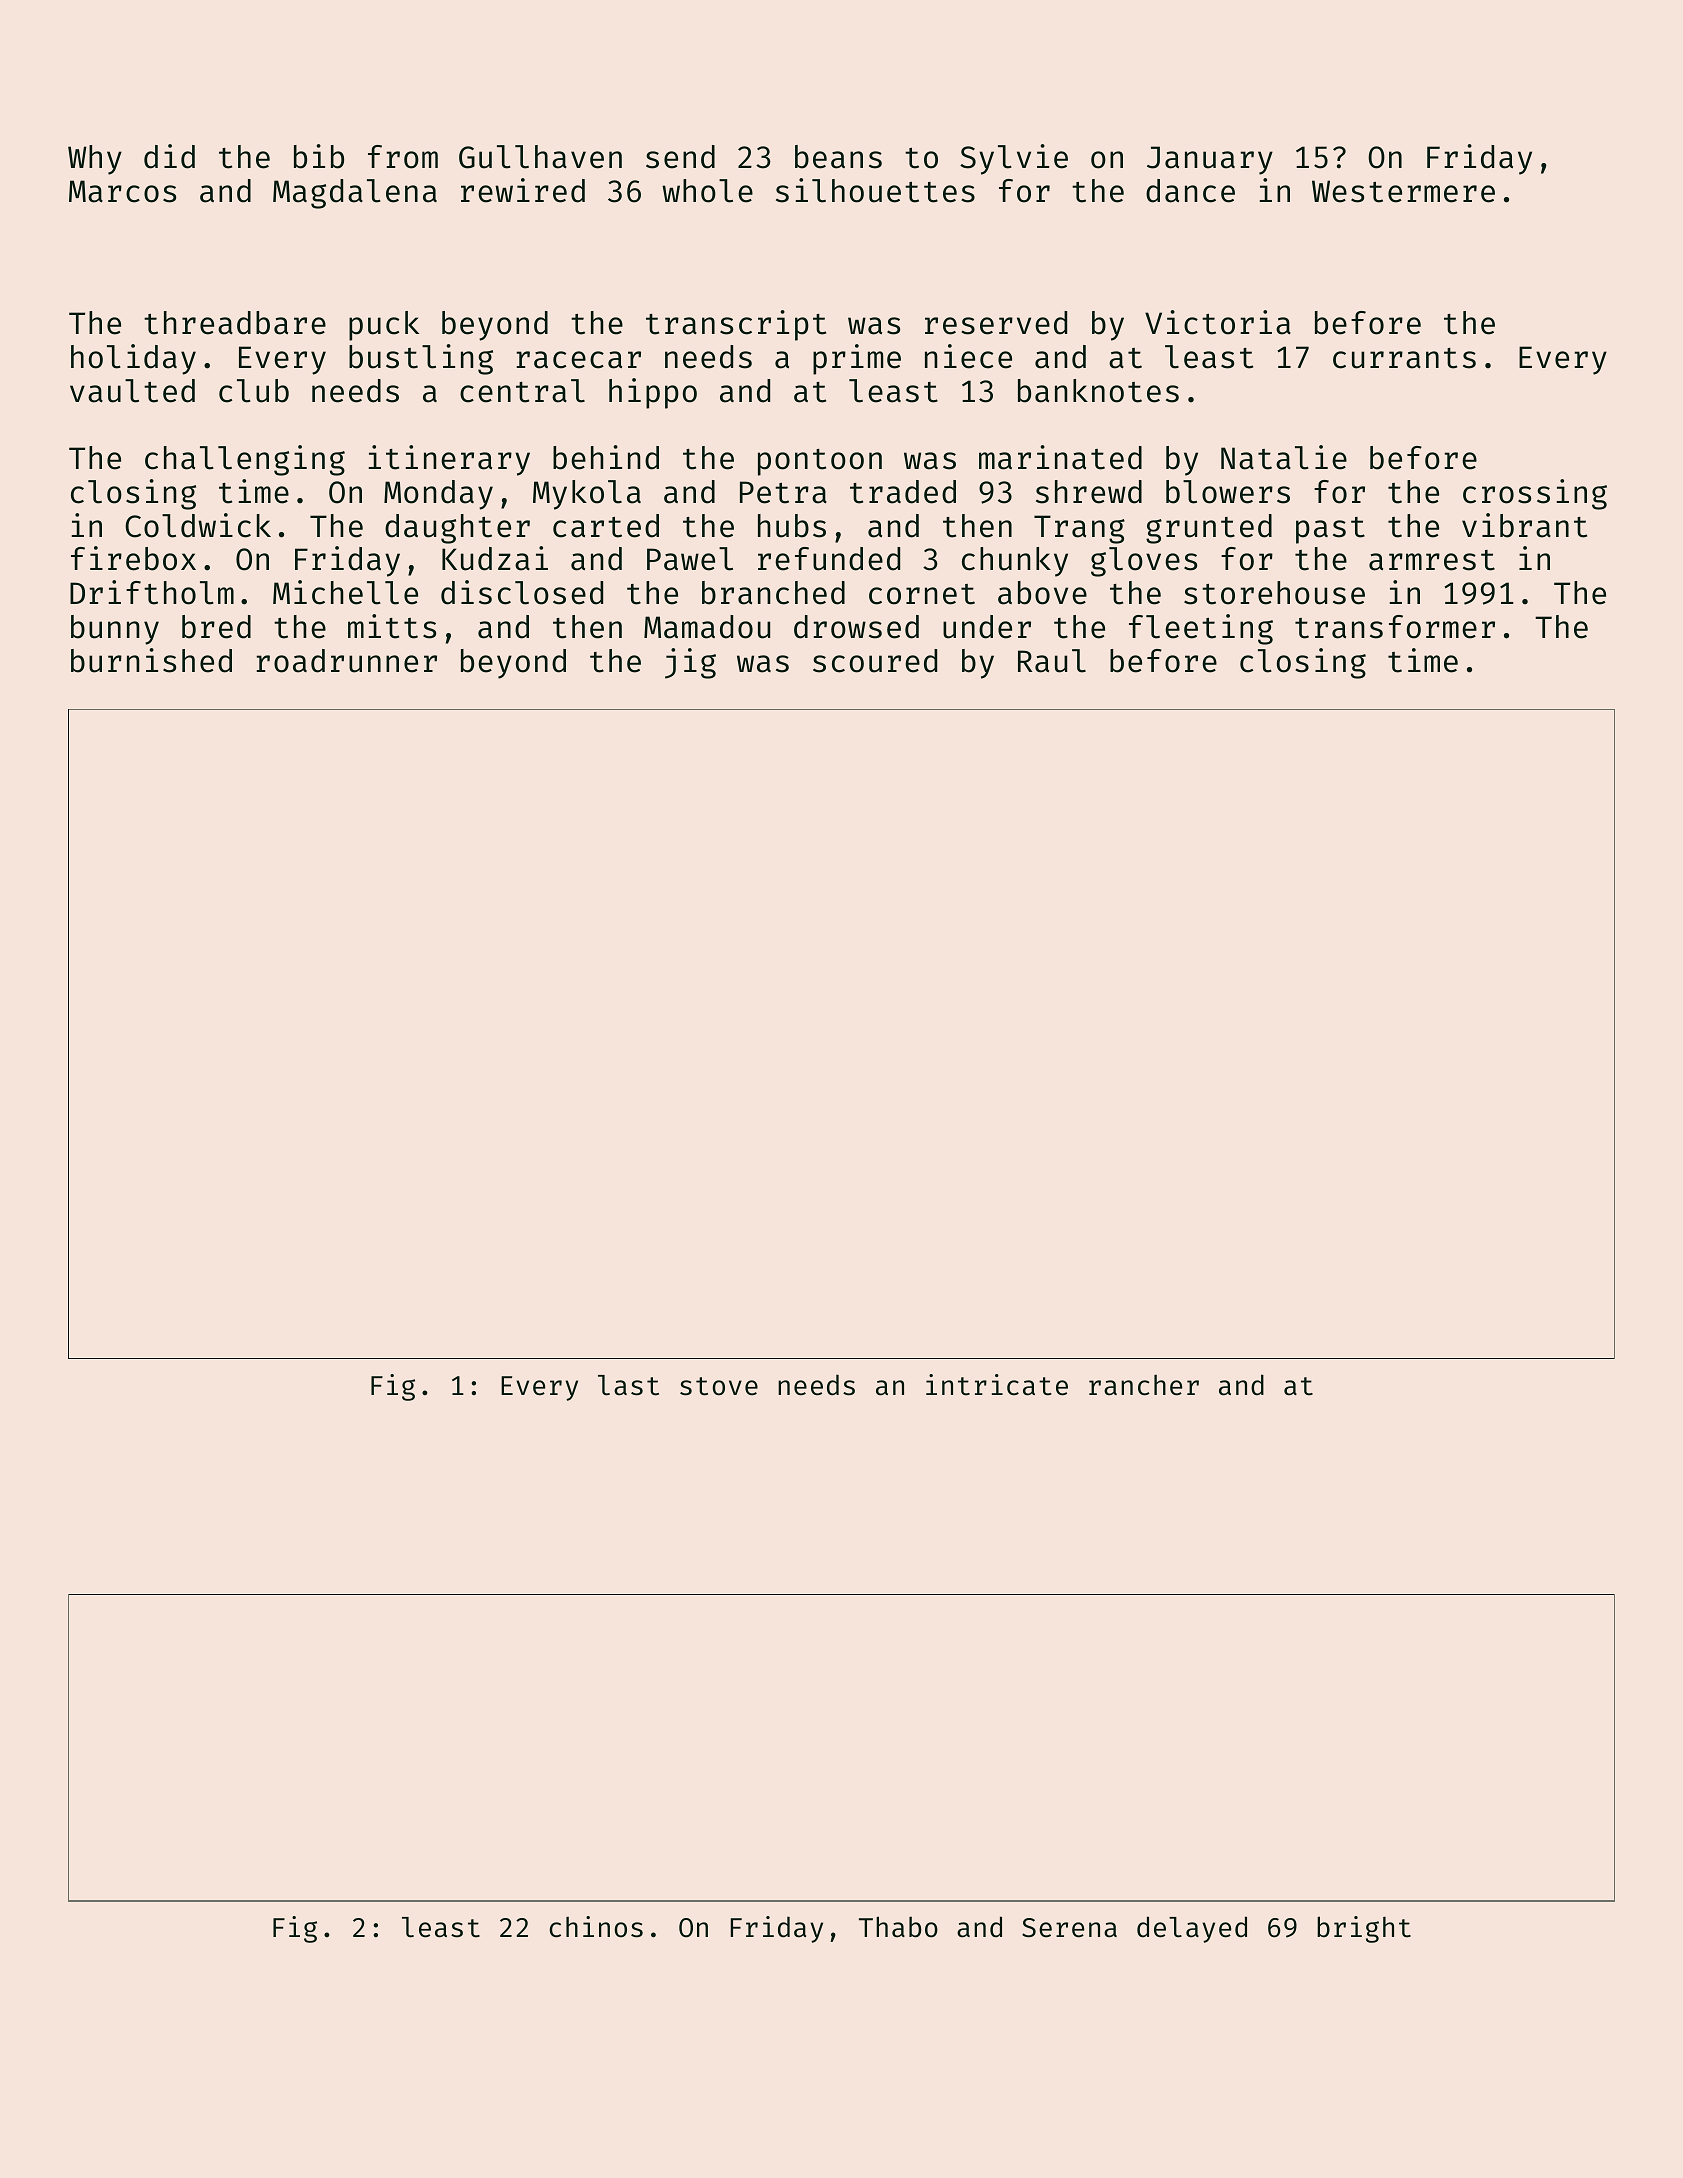 The image size is (1683, 2178). What do you see at coordinates (719, 1386) in the page?
I see `stove` at bounding box center [719, 1386].
